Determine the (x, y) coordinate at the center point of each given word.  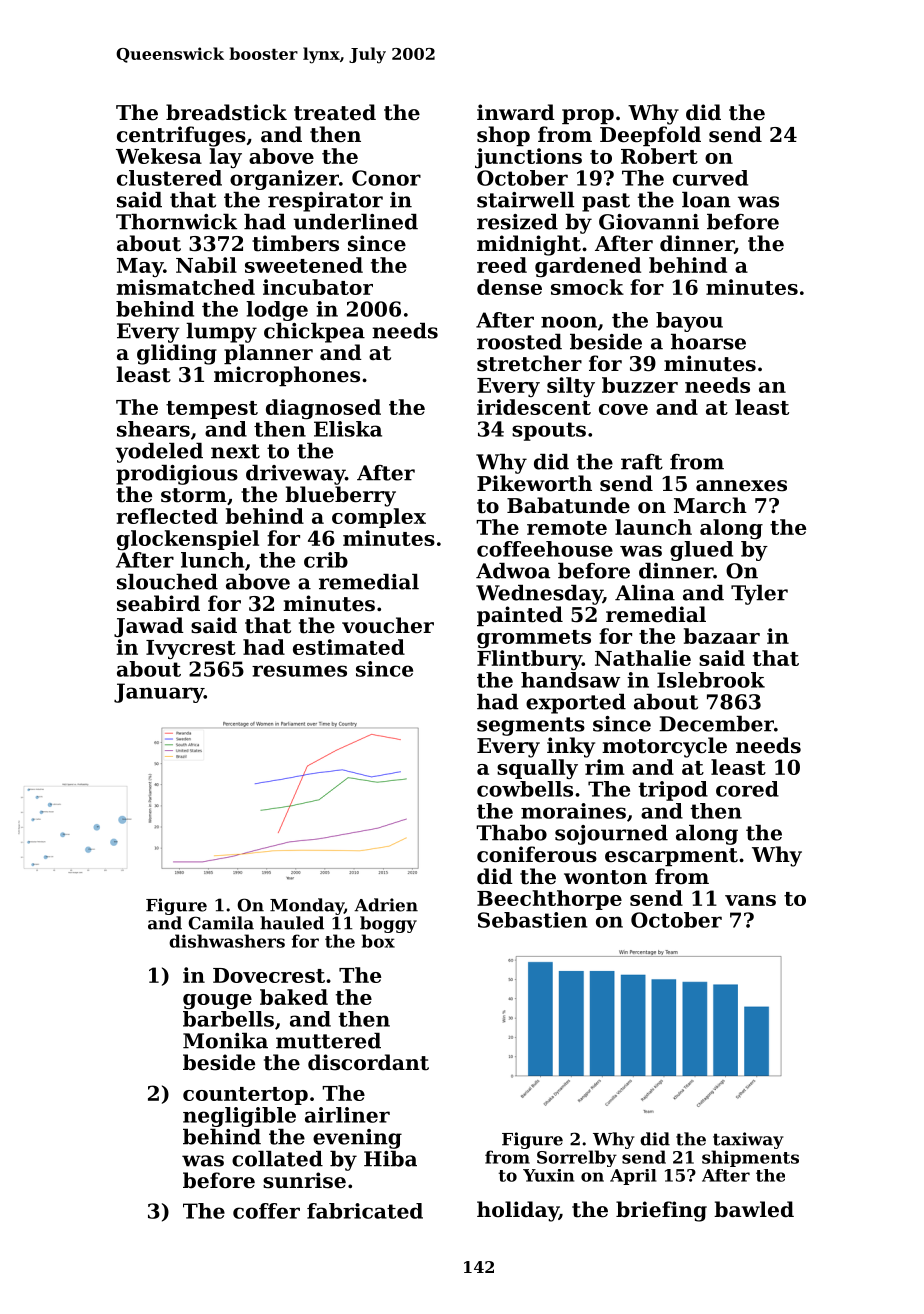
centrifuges (181, 136)
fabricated (365, 1211)
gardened (588, 267)
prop (588, 116)
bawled (754, 1209)
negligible (239, 1117)
